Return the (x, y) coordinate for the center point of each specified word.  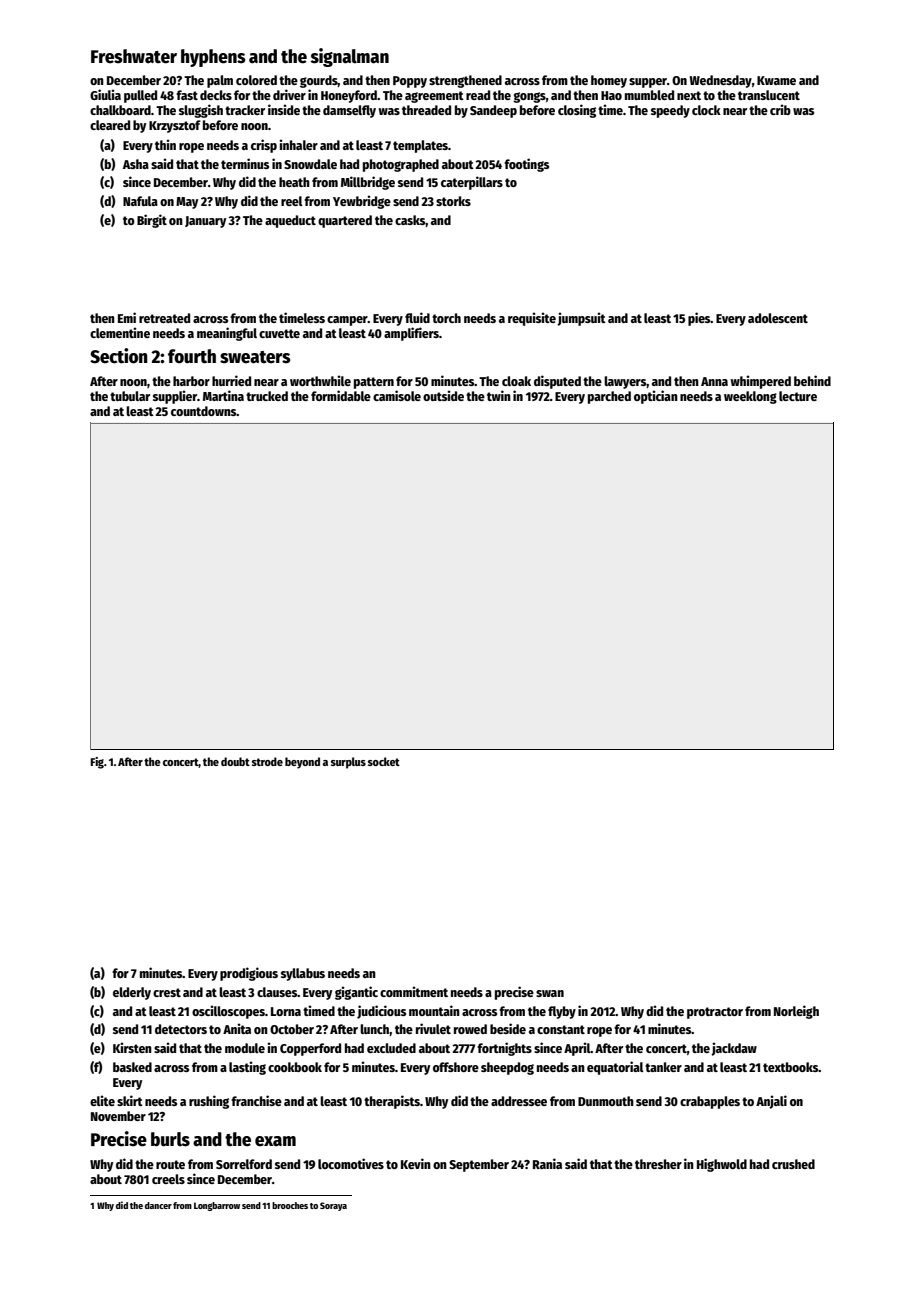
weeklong (750, 397)
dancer (158, 1205)
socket (384, 761)
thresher (658, 1164)
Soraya (333, 1206)
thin (165, 144)
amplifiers (411, 334)
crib (780, 109)
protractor (715, 1013)
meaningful (227, 334)
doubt (235, 761)
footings (526, 165)
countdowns (203, 411)
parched (609, 397)
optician (656, 397)
